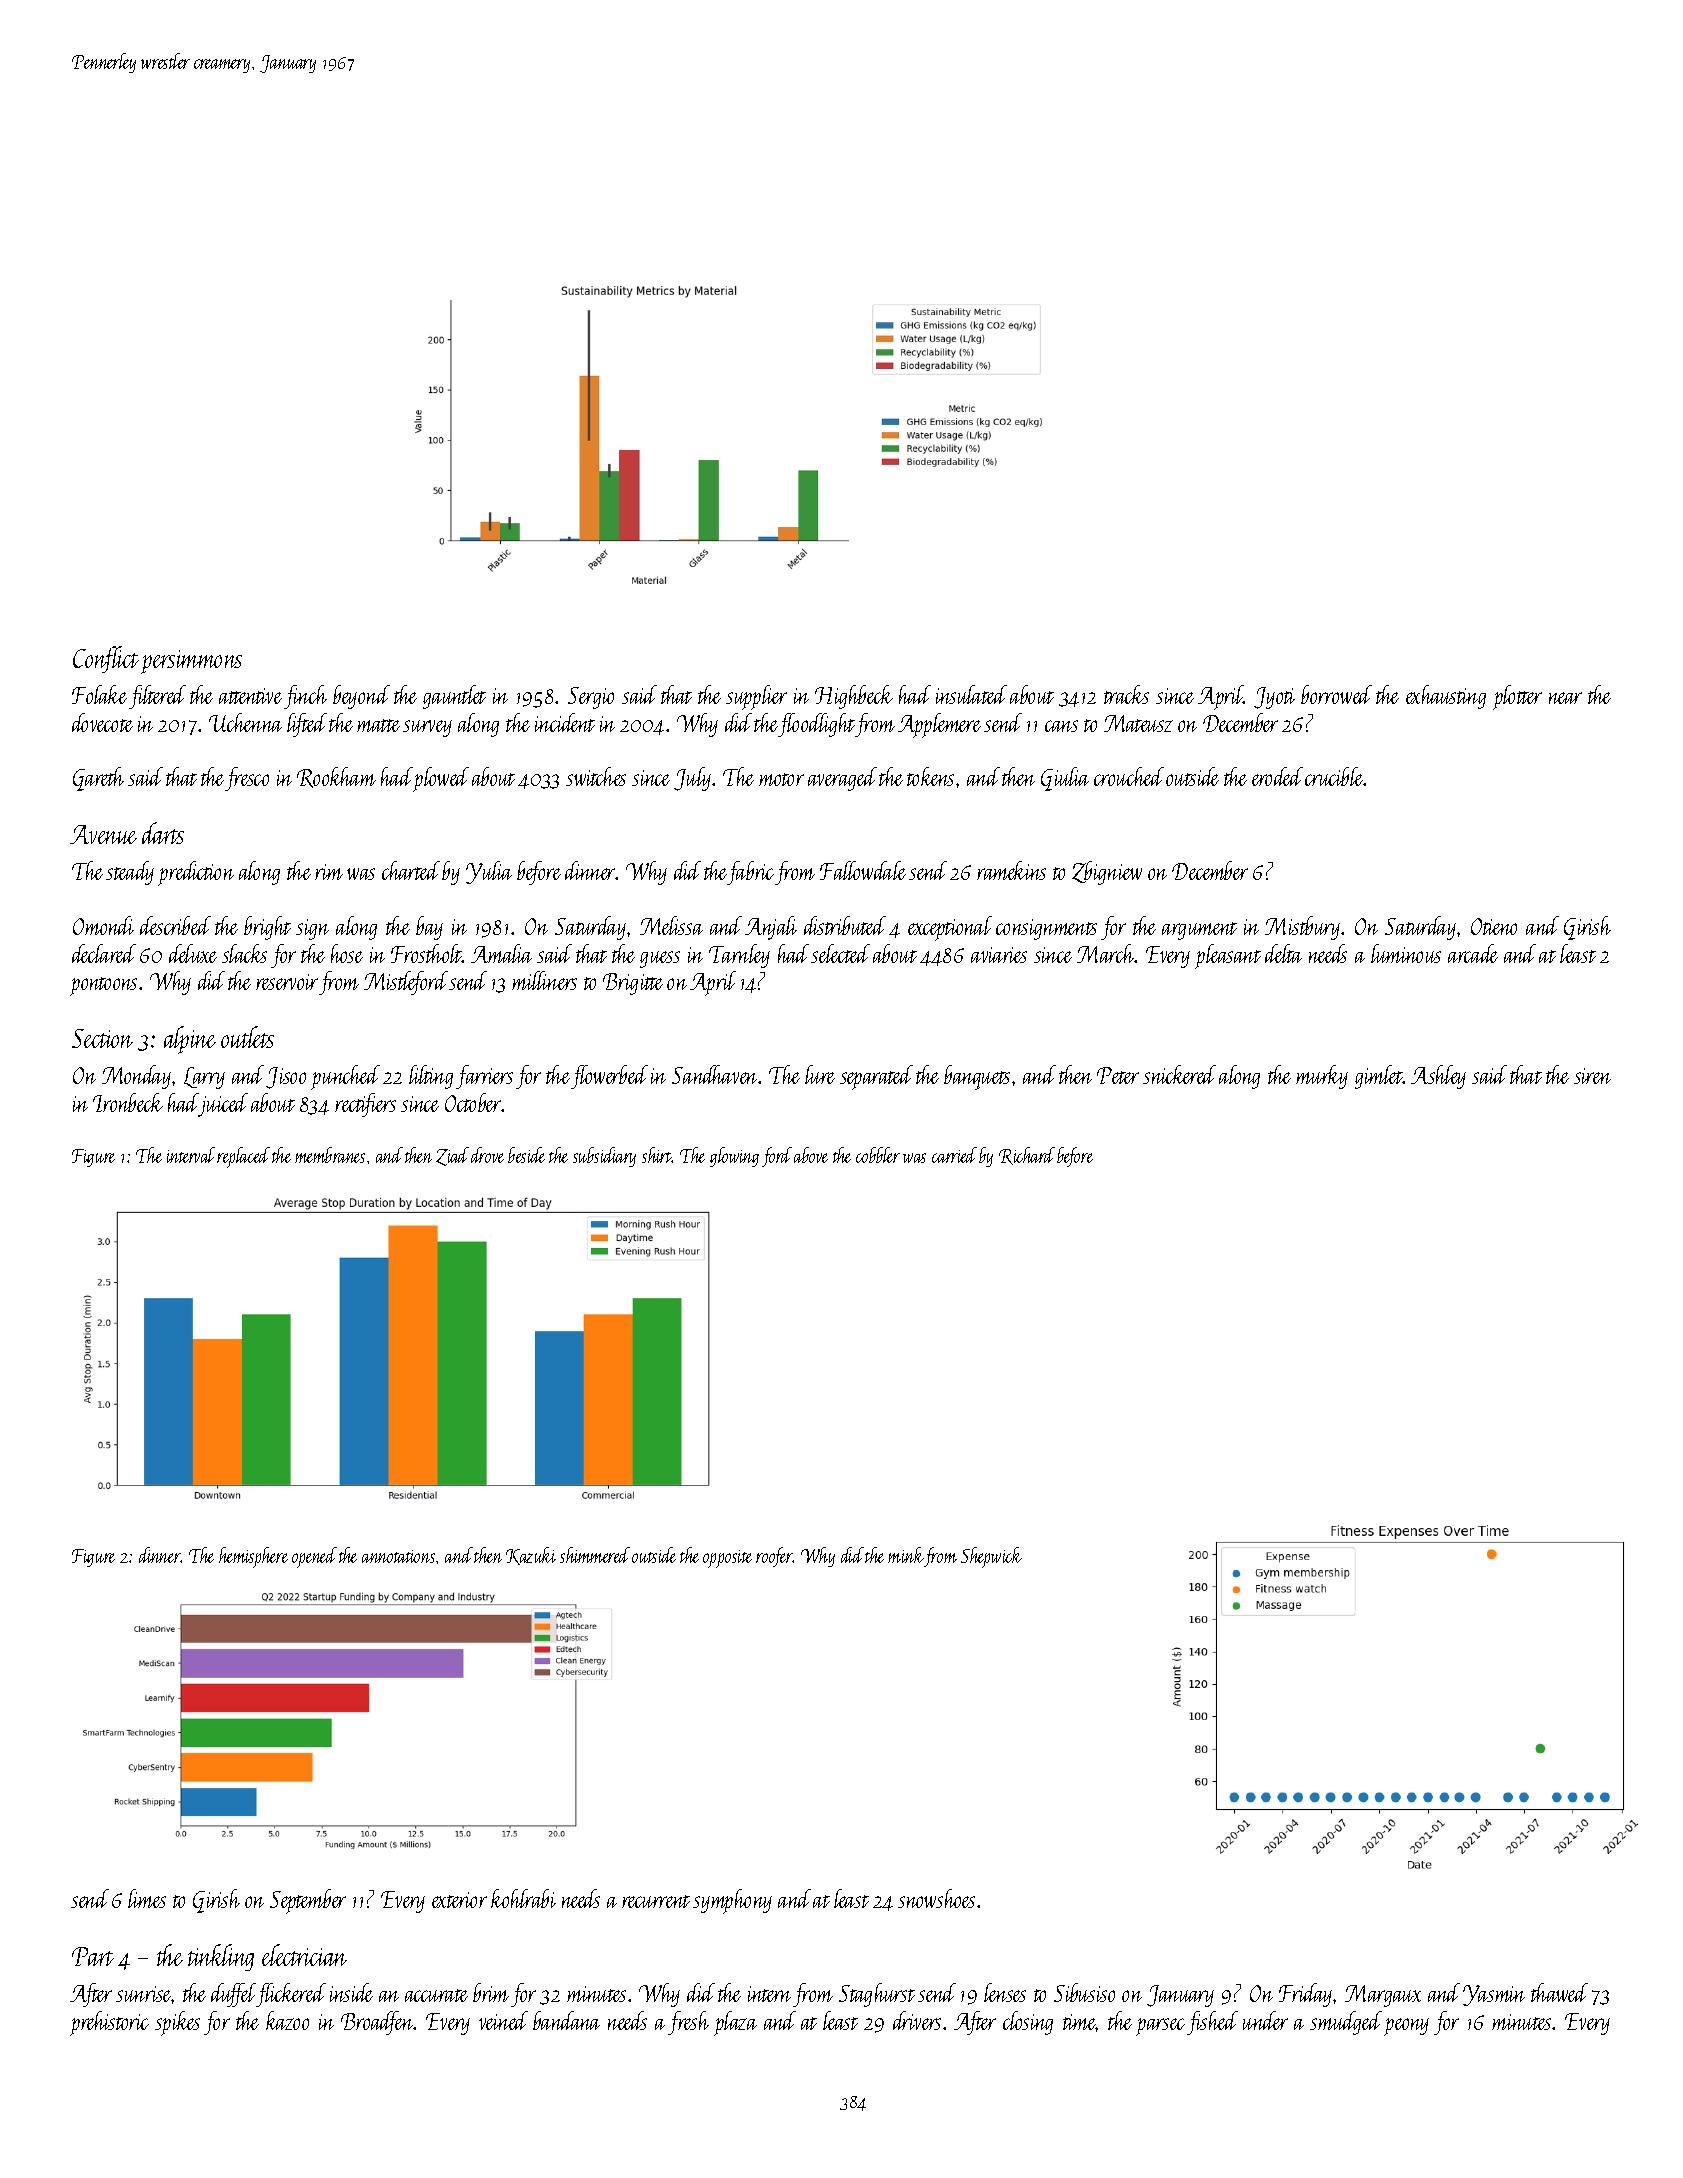 This screenshot has height=2178, width=1683. Describe the element at coordinates (314, 1557) in the screenshot. I see `opened` at that location.
